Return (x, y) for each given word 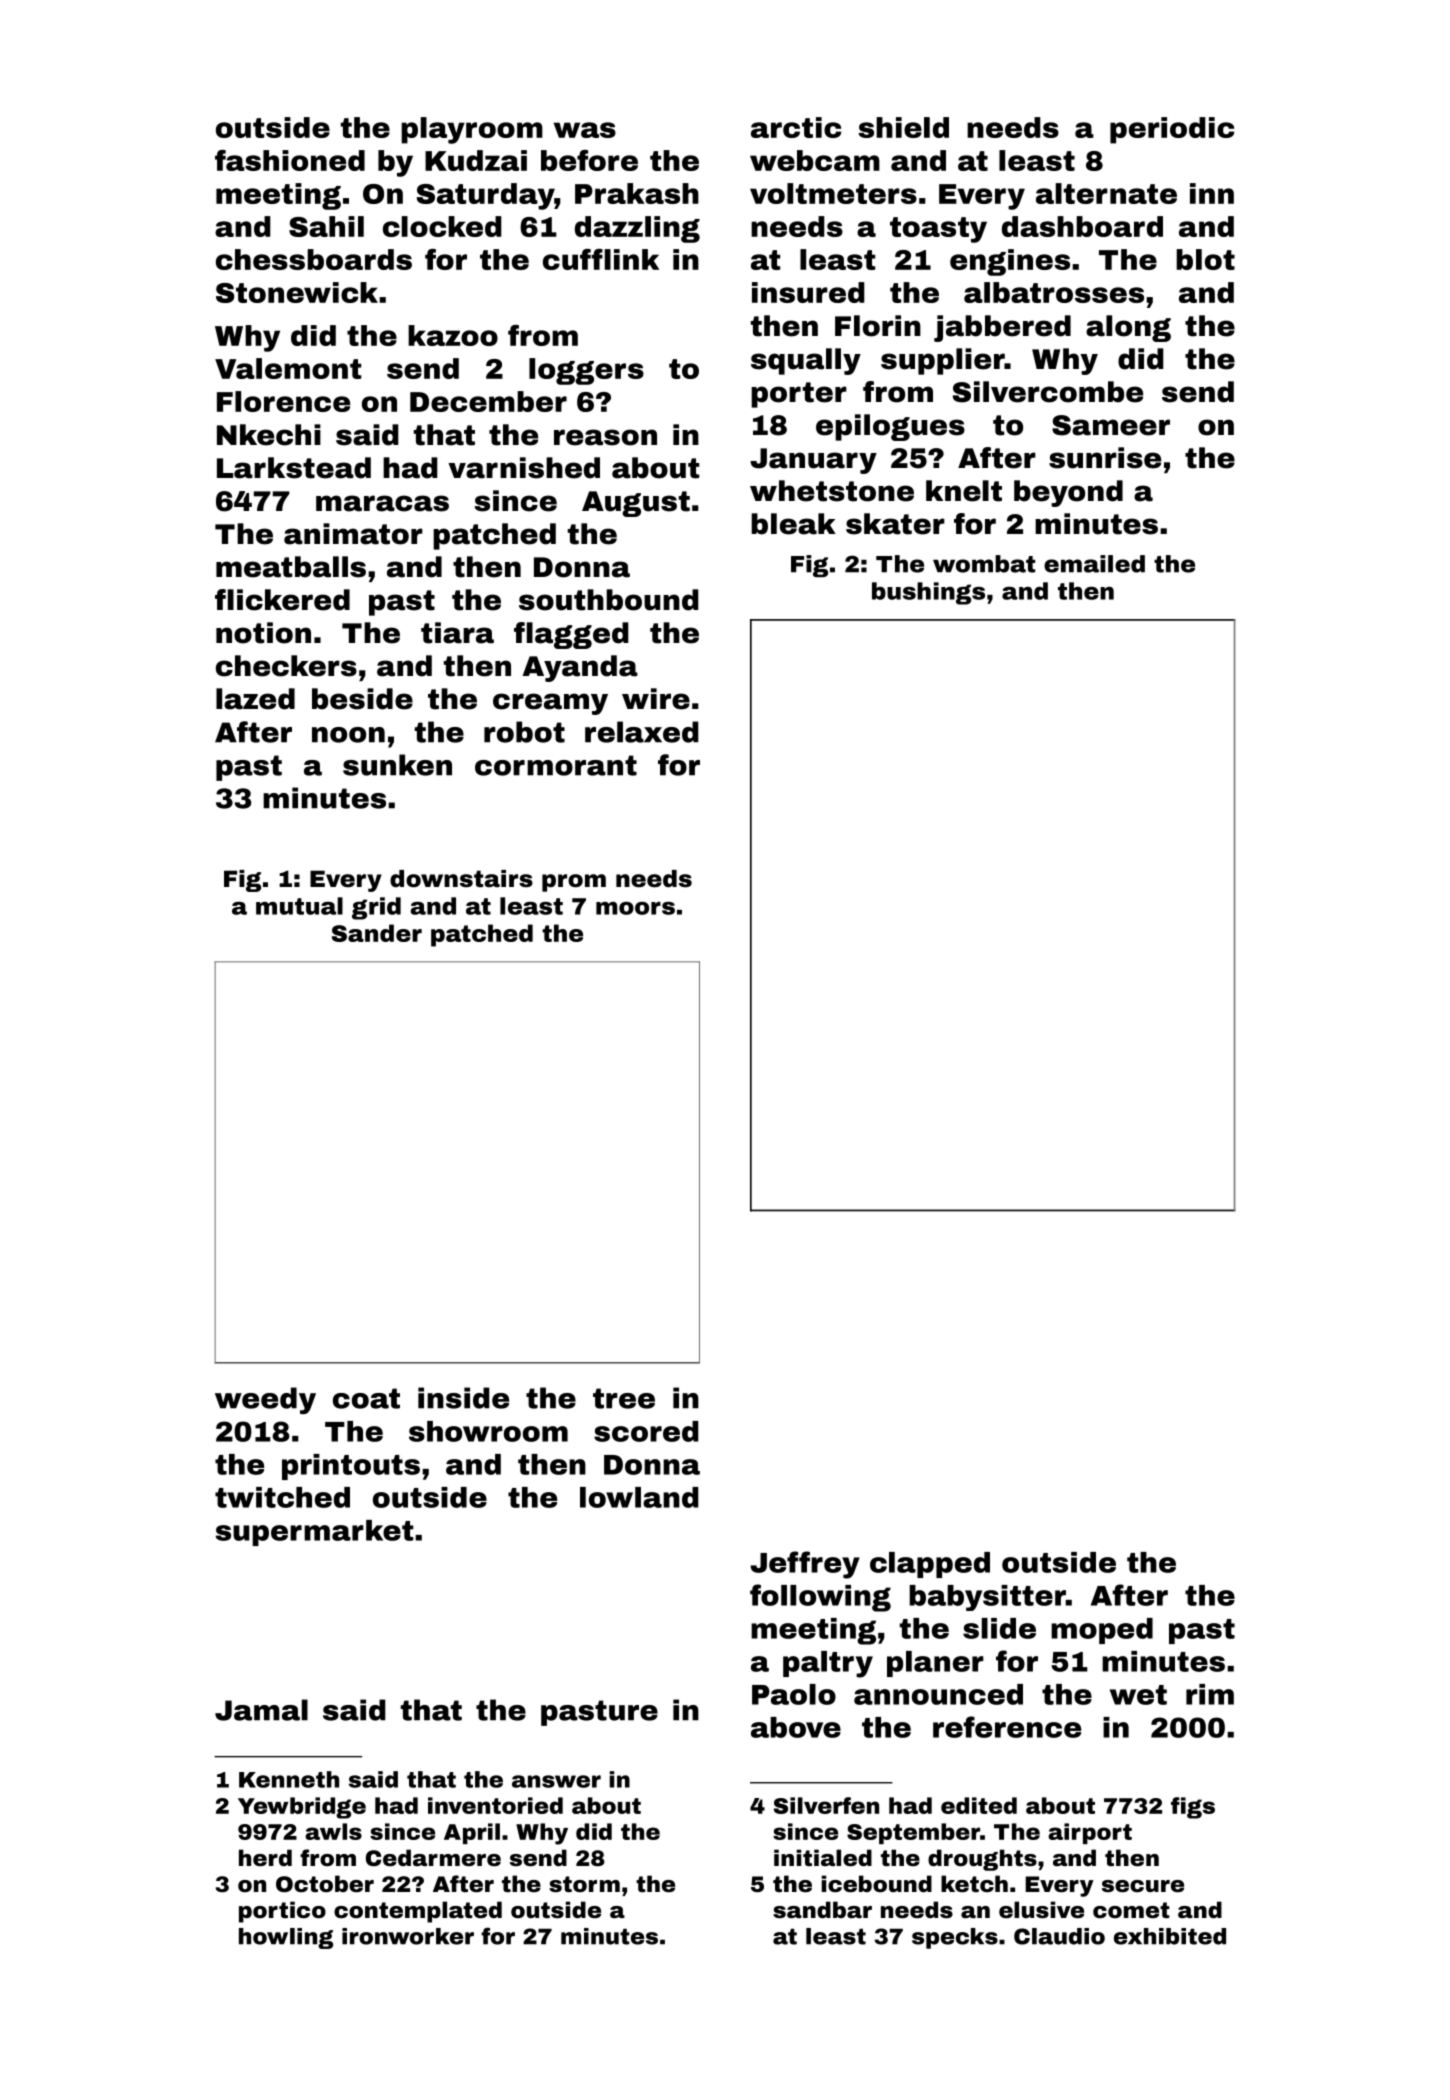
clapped (930, 1565)
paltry (828, 1664)
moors (635, 908)
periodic (1172, 130)
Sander (377, 933)
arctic (796, 127)
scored (646, 1431)
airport (1090, 1833)
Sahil (326, 226)
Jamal (261, 1710)
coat (366, 1398)
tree (624, 1398)
